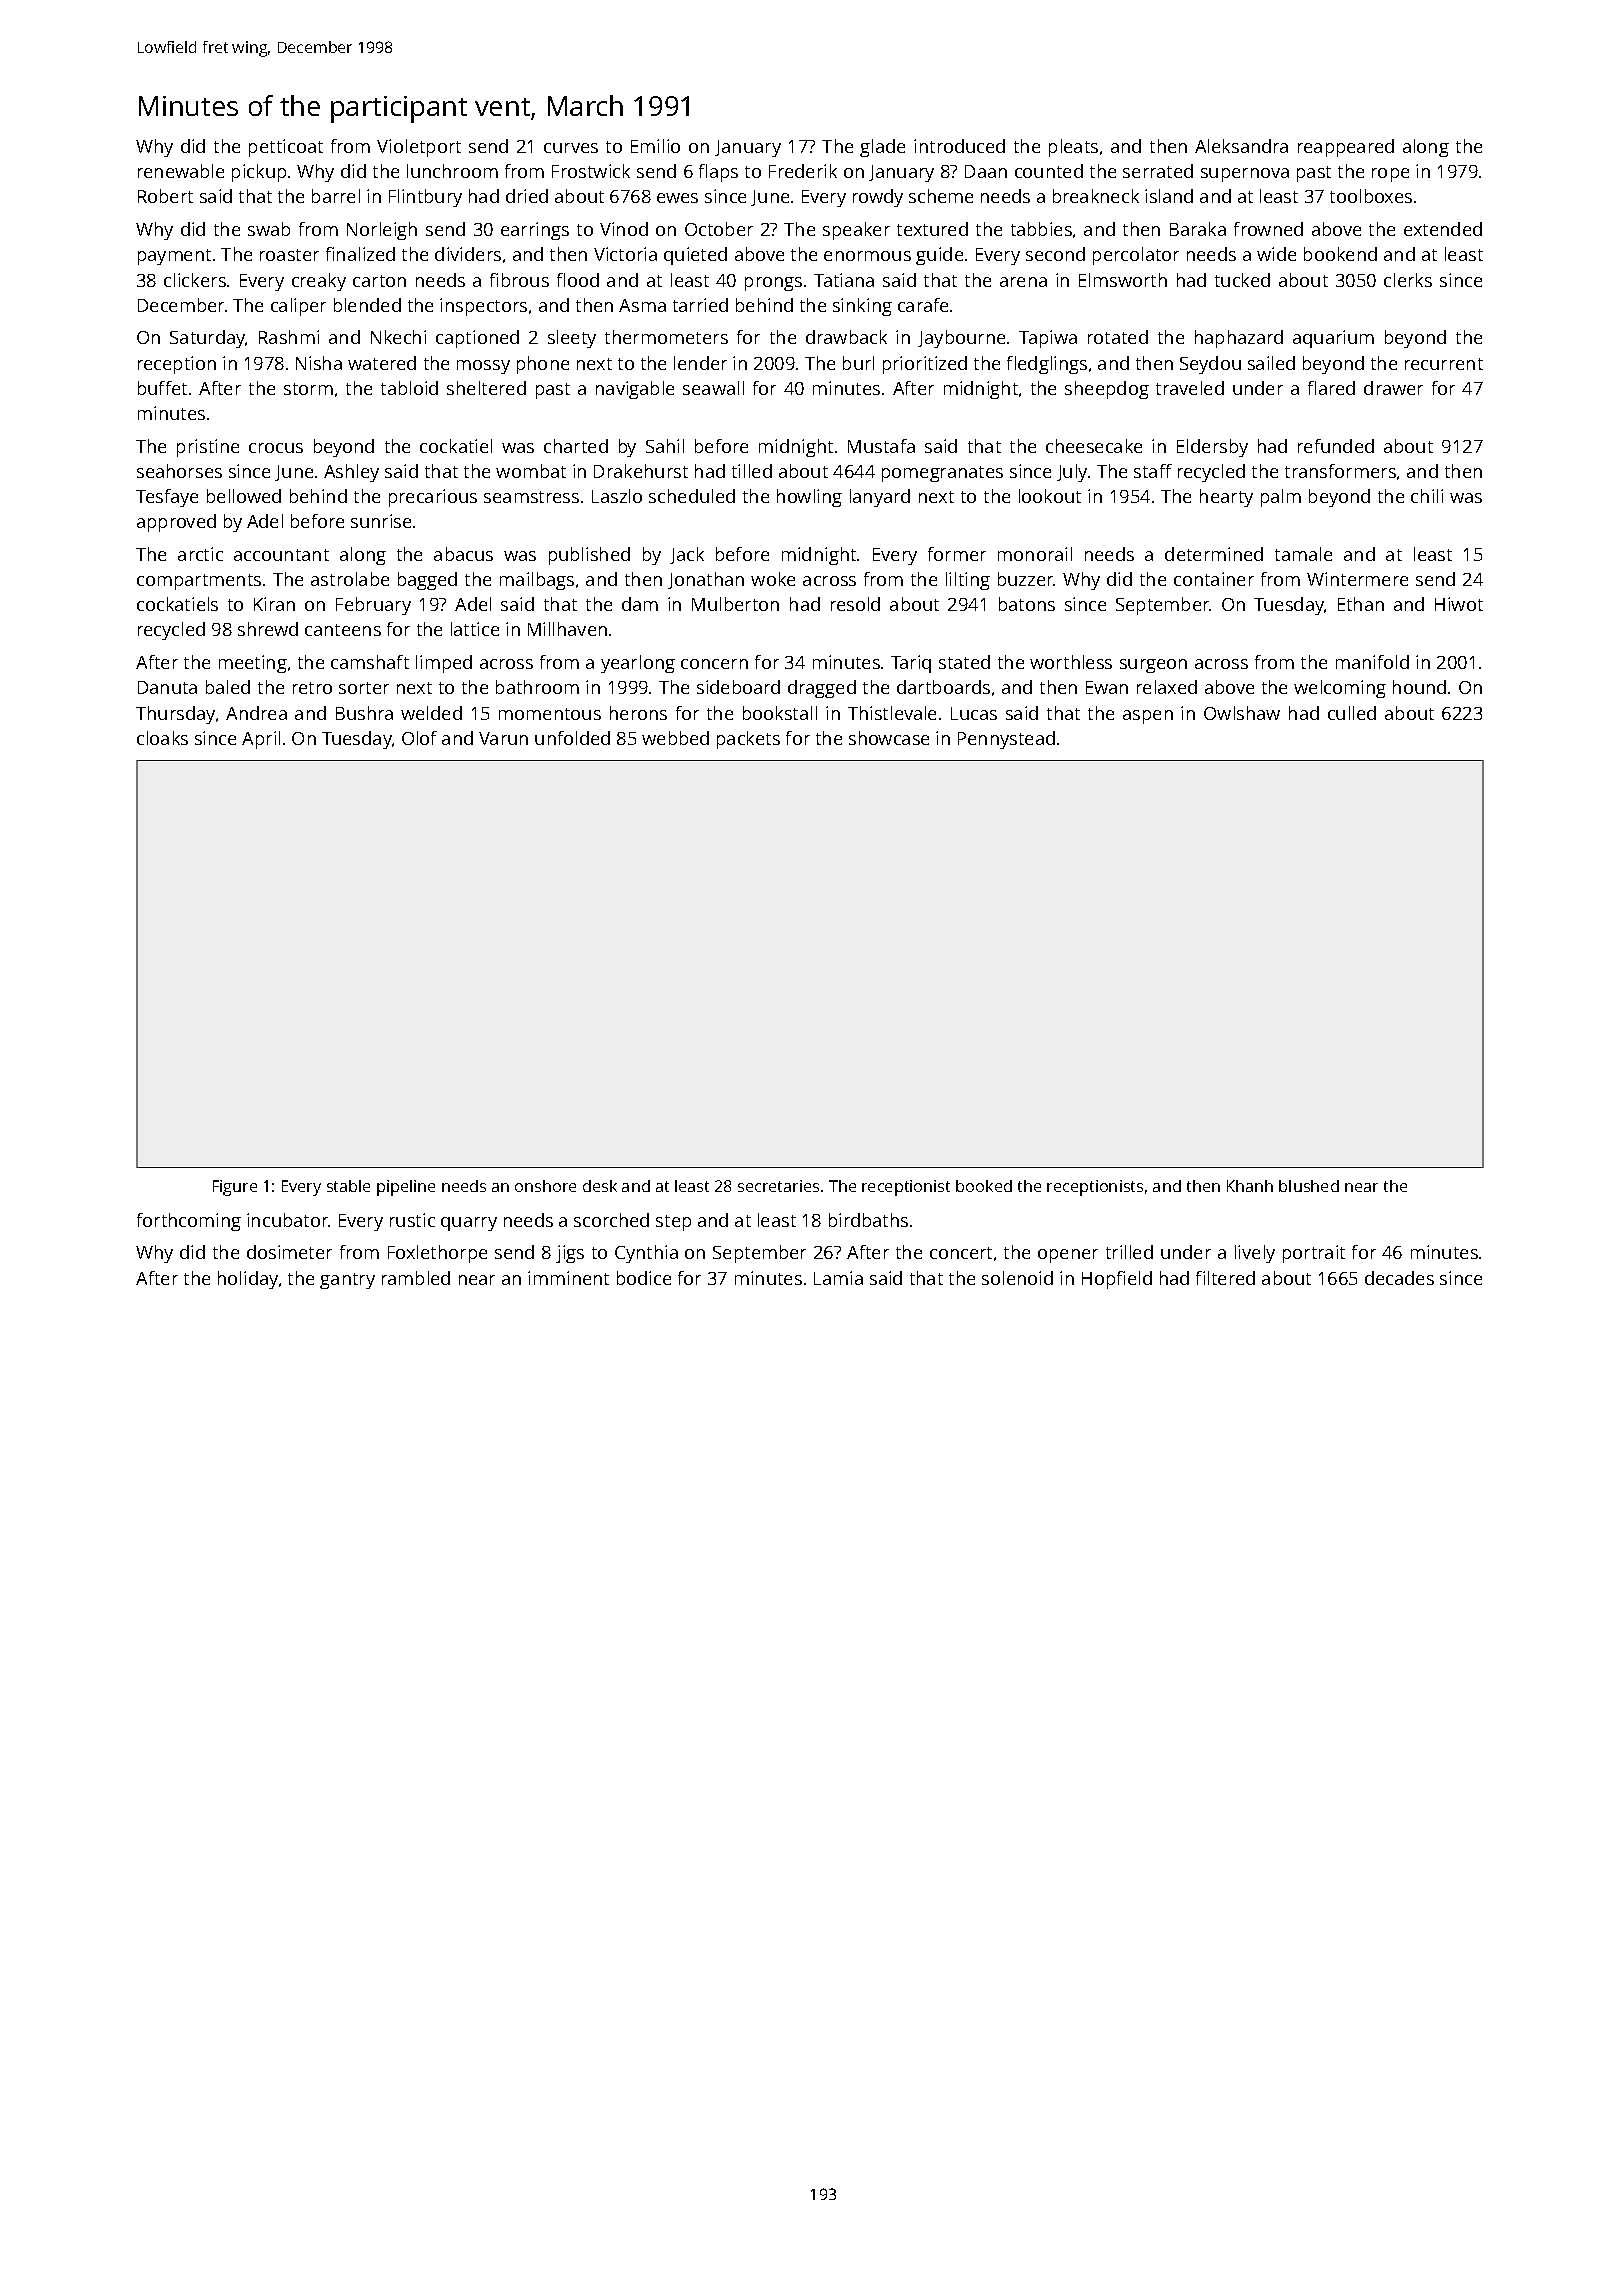 This screenshot has width=1620, height=2292. Describe the element at coordinates (179, 471) in the screenshot. I see `seahorses` at that location.
